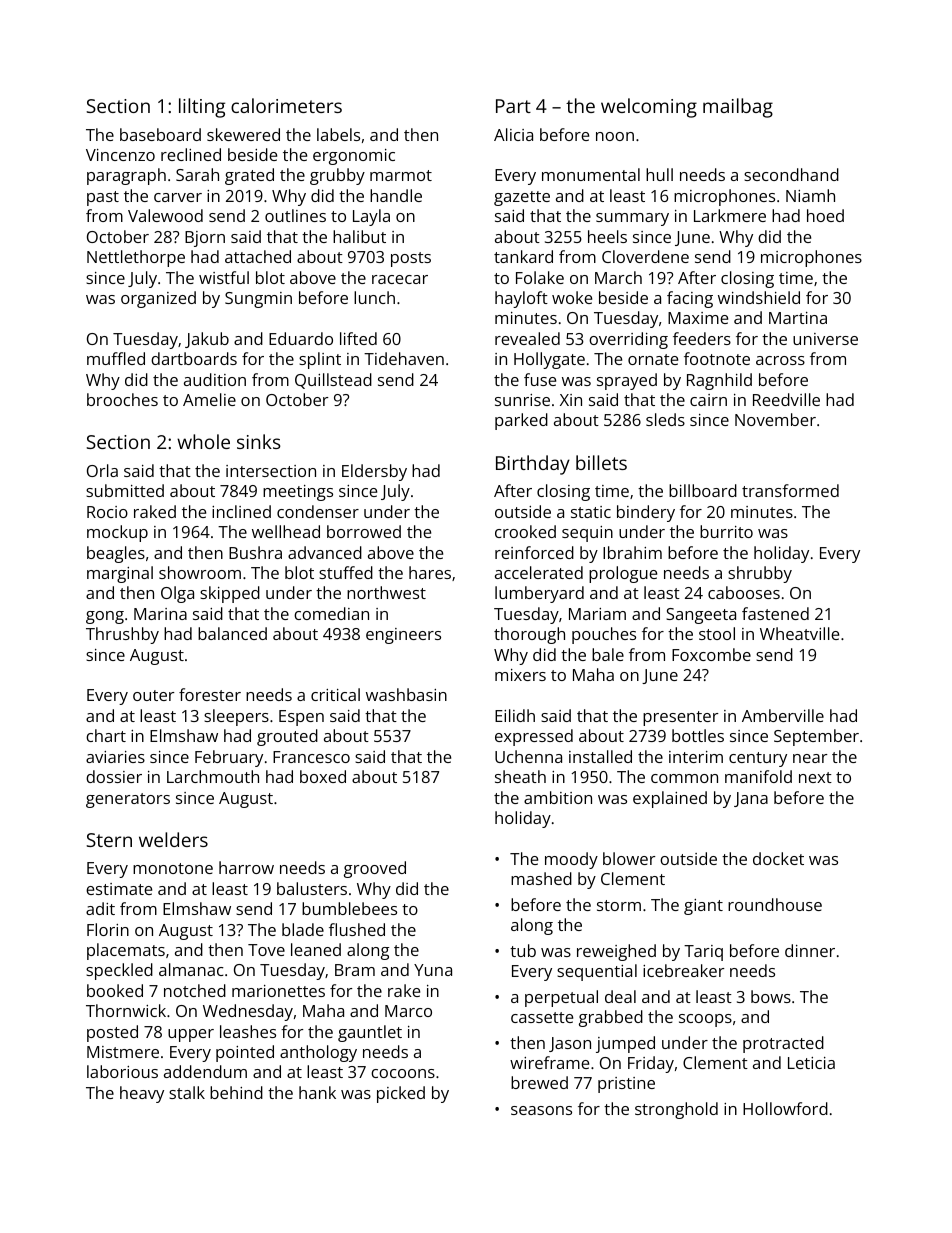  Describe the element at coordinates (298, 493) in the page. I see `meetings` at that location.
